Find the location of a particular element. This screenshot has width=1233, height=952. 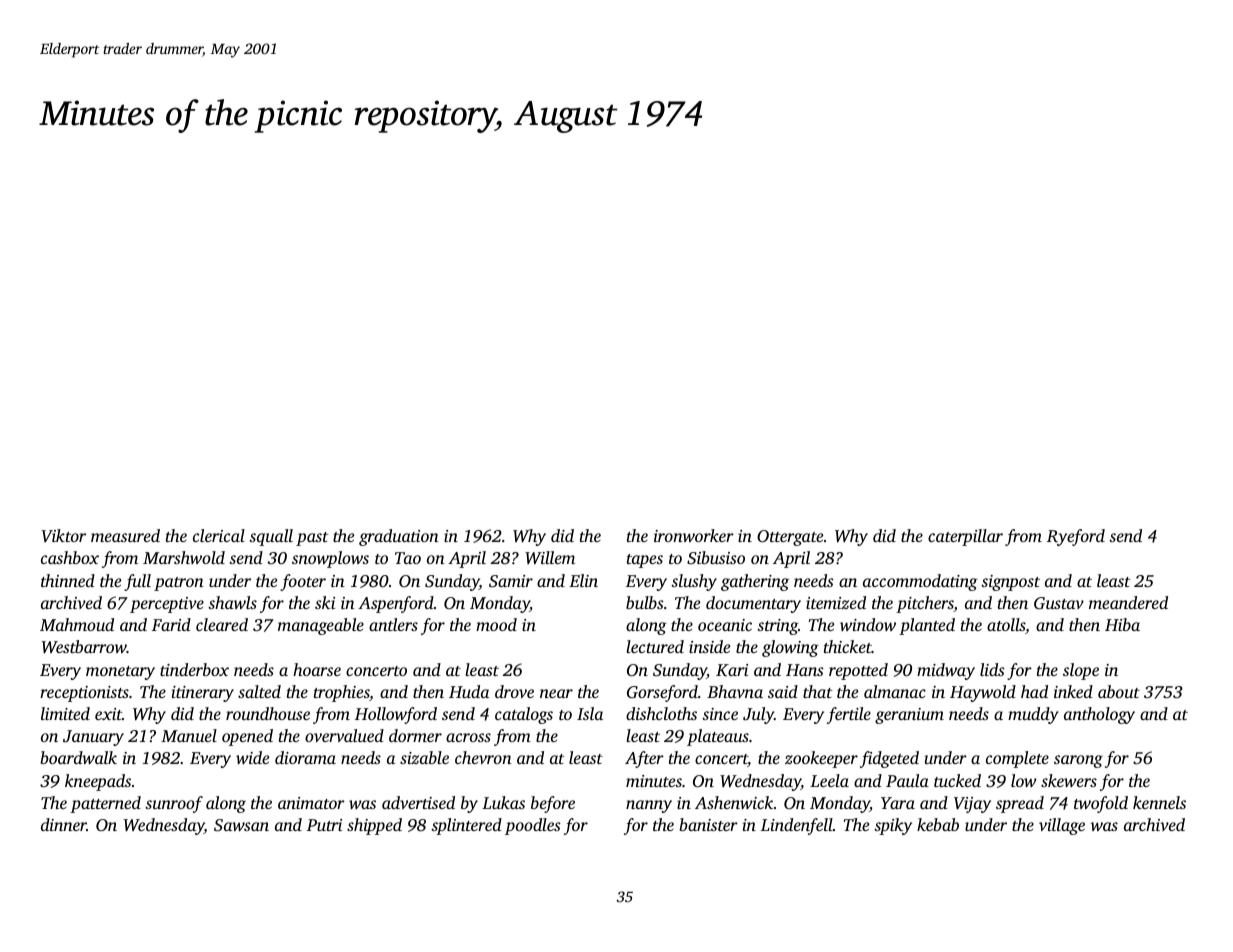

muddy is located at coordinates (1033, 715).
